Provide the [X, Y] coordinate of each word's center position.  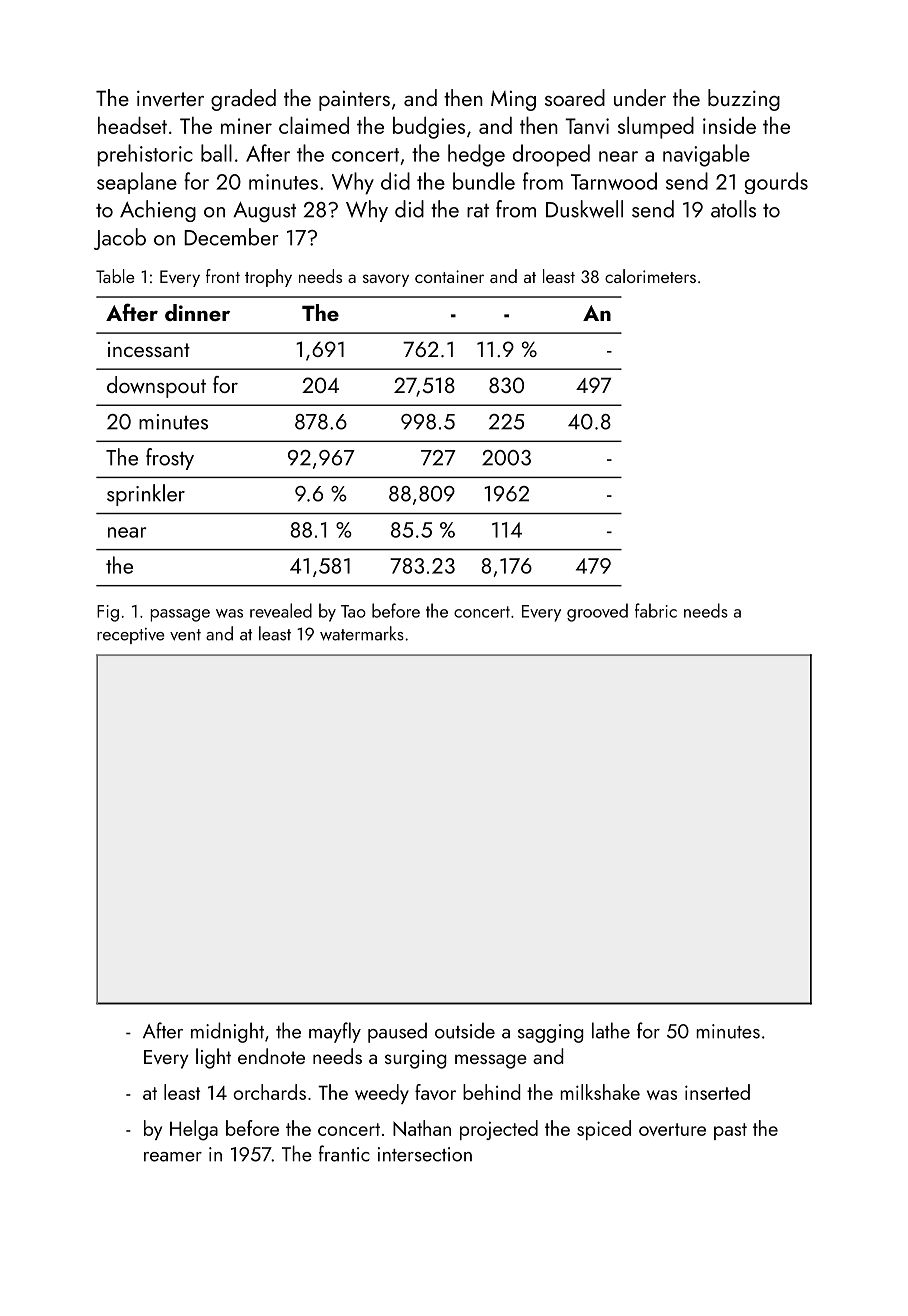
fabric [656, 610]
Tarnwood [614, 181]
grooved [597, 612]
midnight [227, 1032]
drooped [551, 155]
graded [243, 100]
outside [465, 1030]
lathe [611, 1030]
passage [180, 615]
